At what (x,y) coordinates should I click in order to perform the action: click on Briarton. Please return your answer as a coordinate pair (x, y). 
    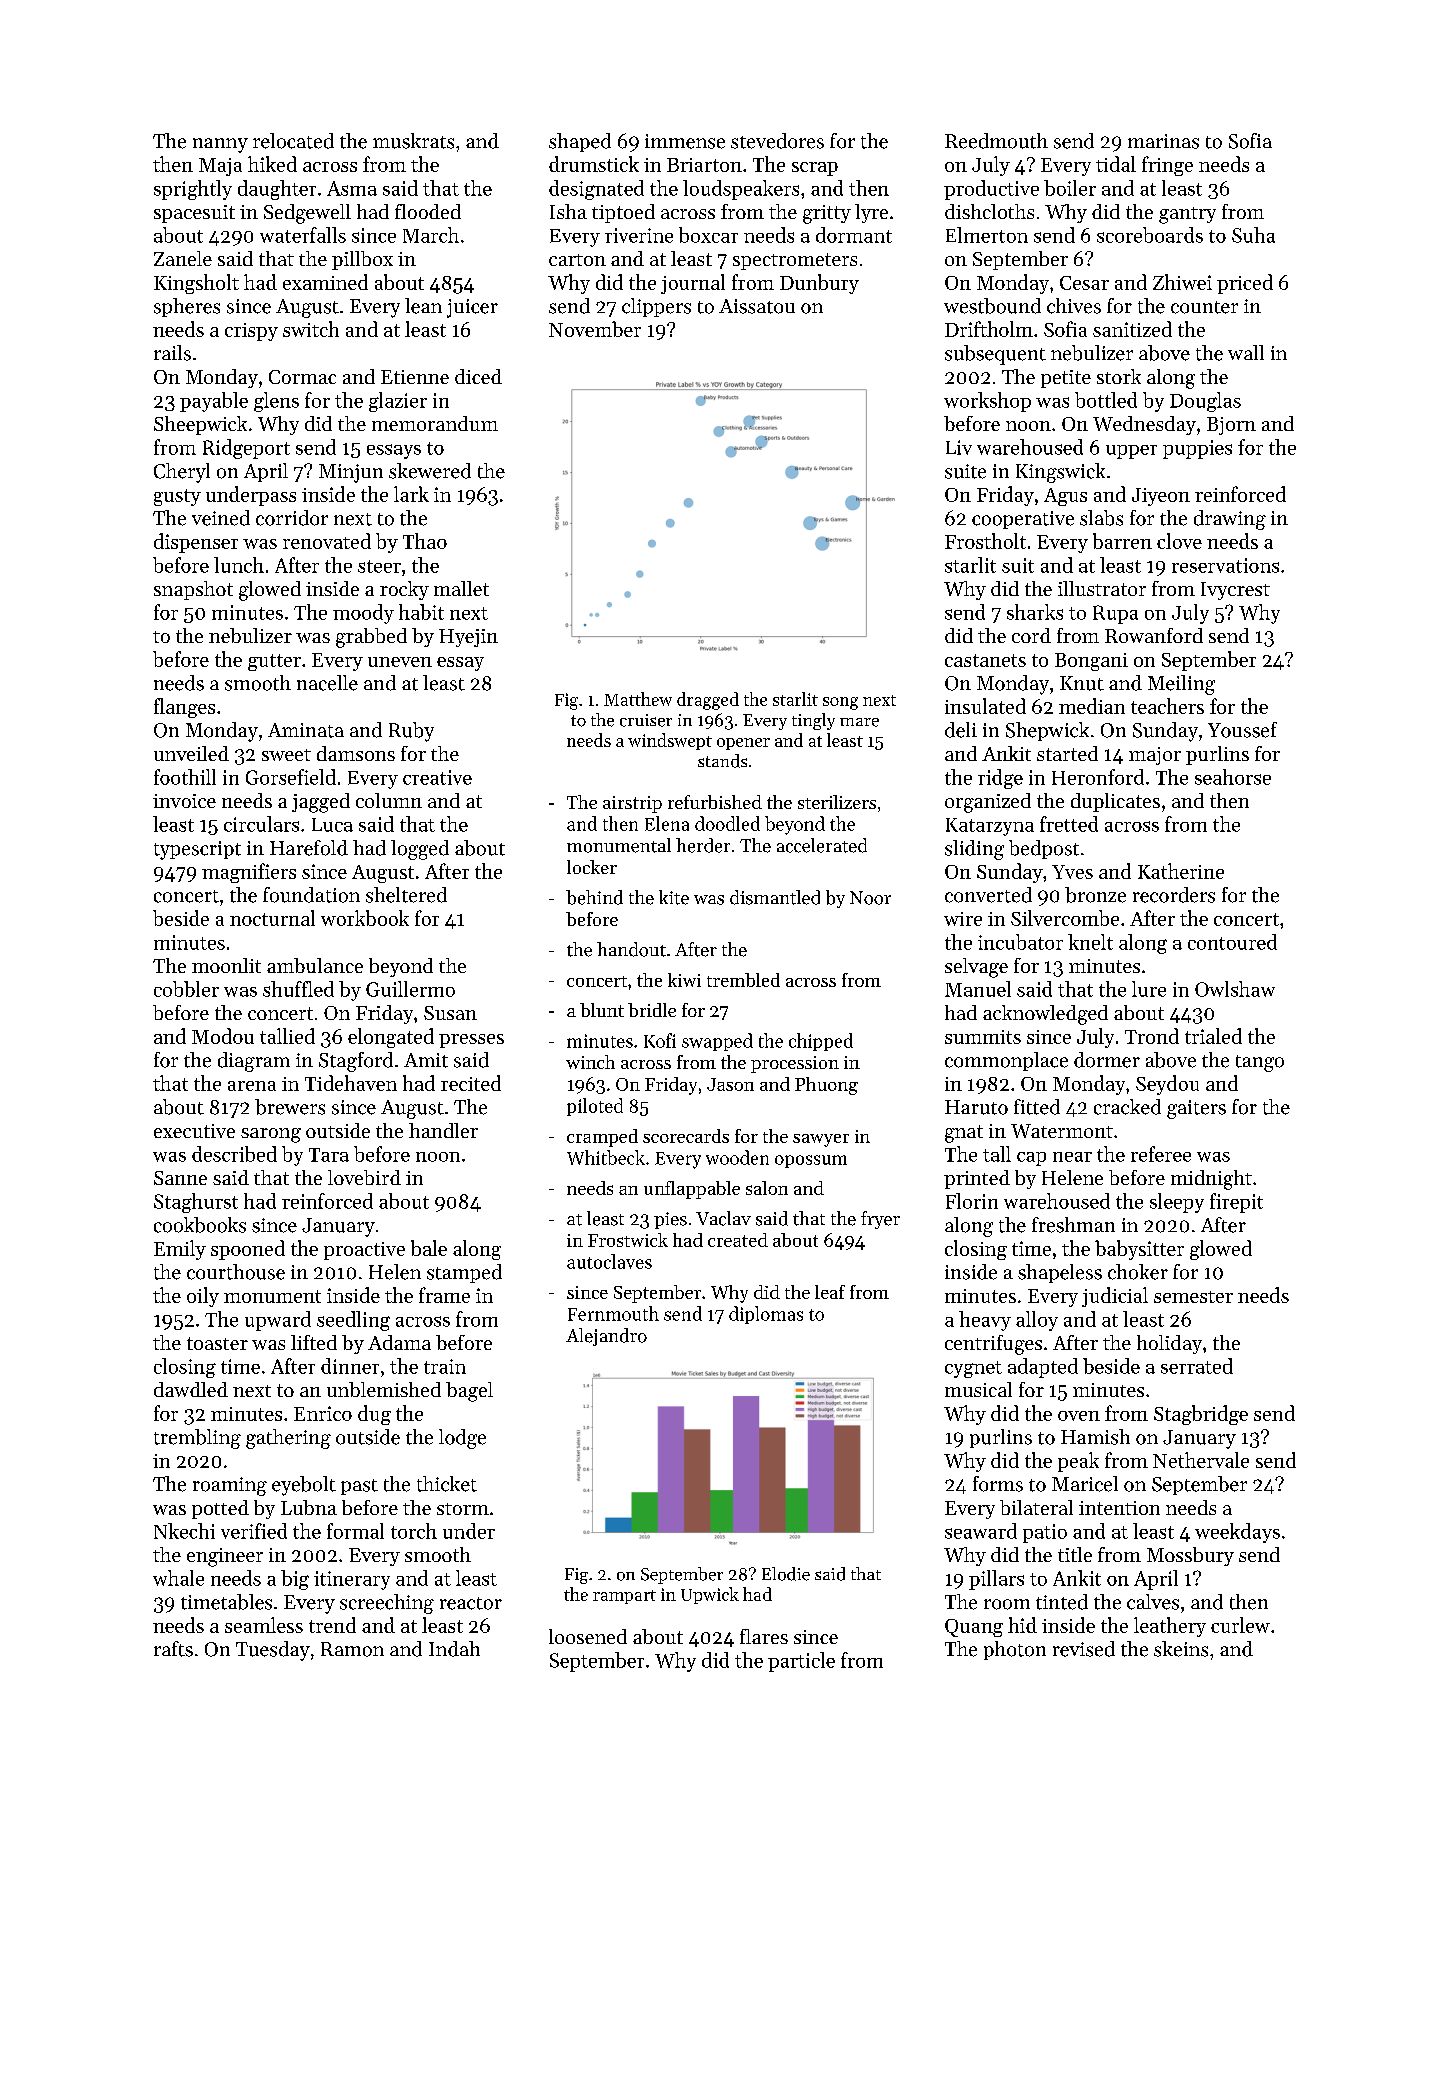
    Looking at the image, I should click on (704, 165).
